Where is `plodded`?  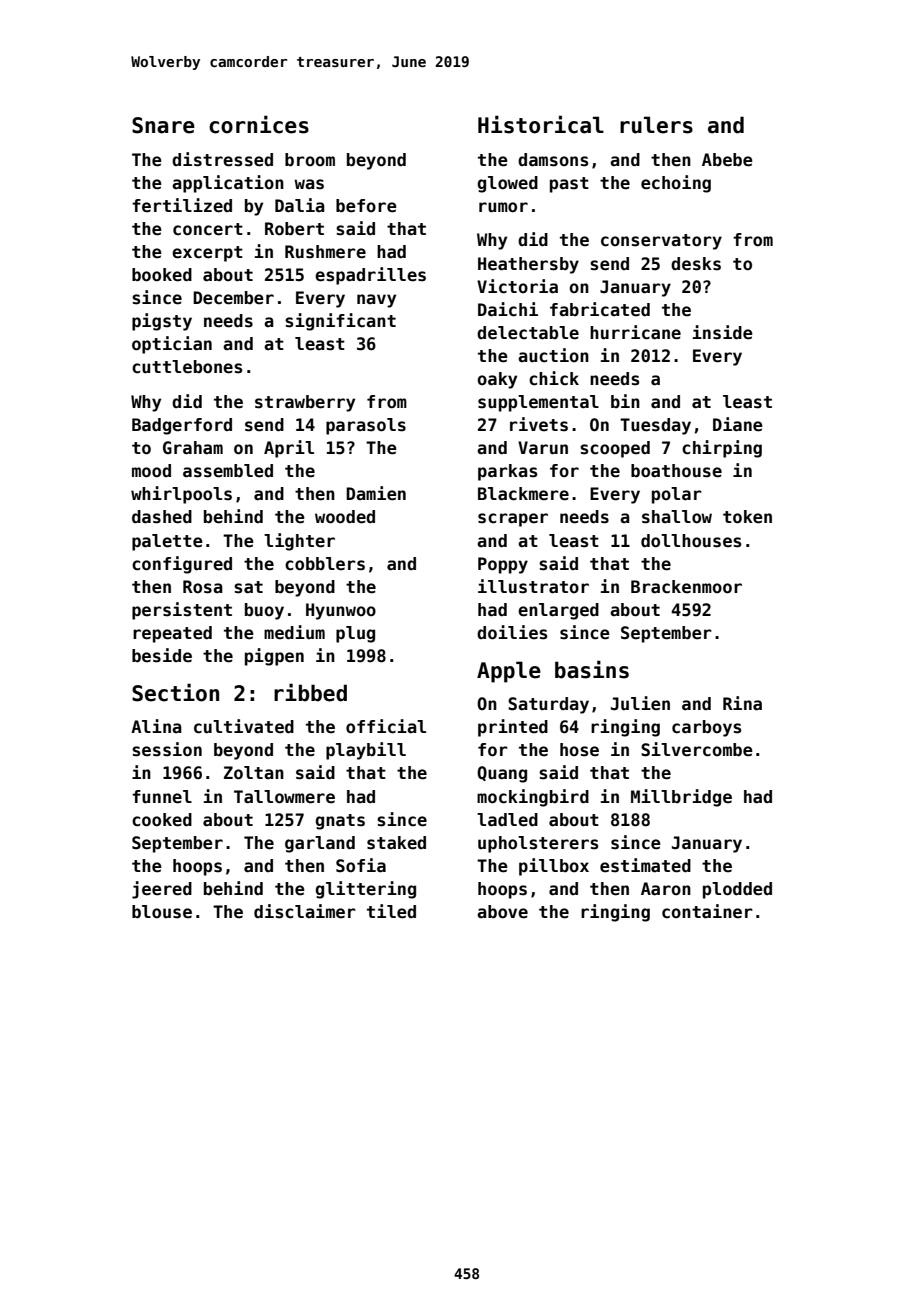 plodded is located at coordinates (737, 890).
